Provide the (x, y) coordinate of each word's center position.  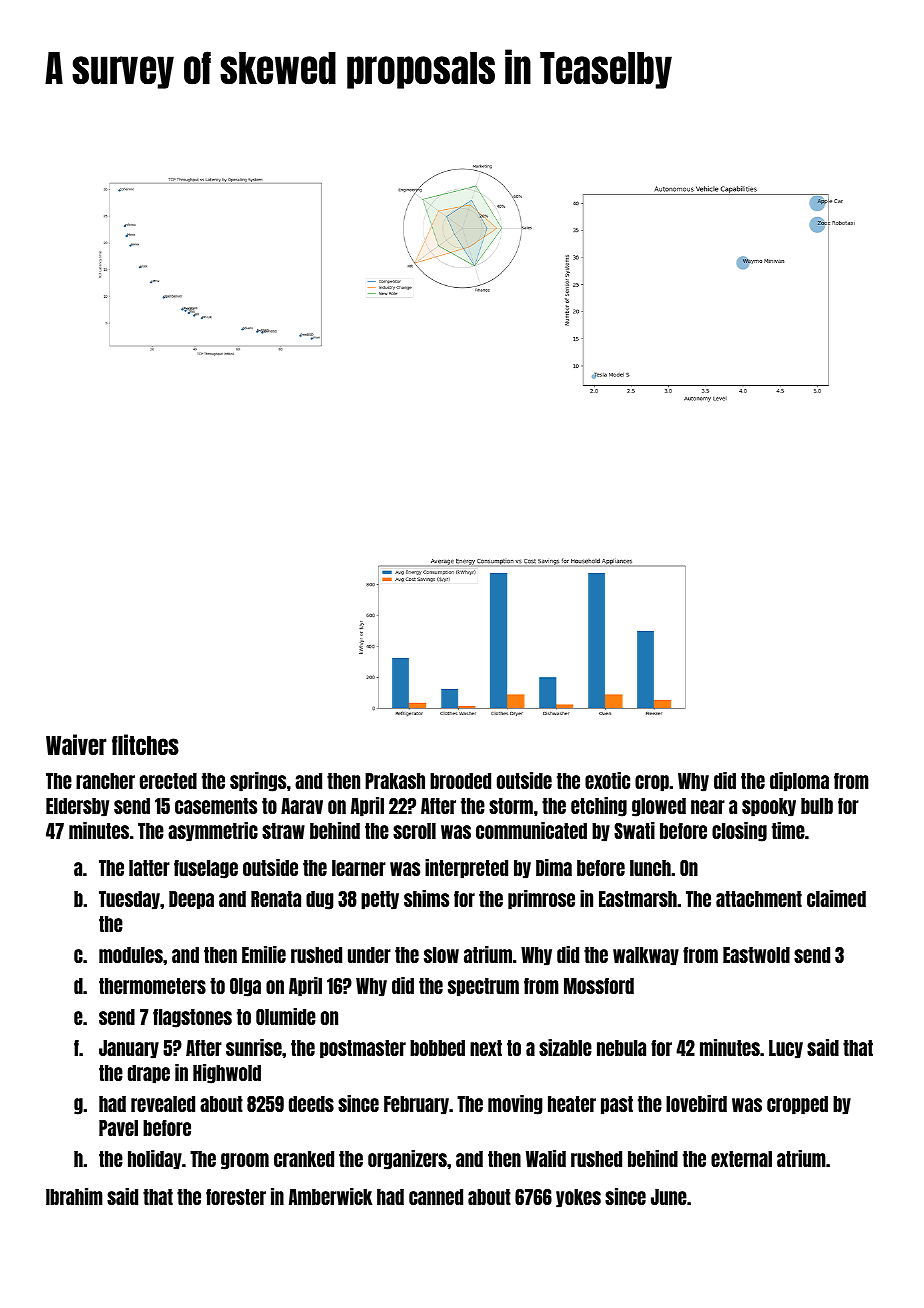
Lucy (786, 1049)
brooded (460, 781)
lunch (650, 868)
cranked (304, 1159)
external (741, 1159)
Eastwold (756, 955)
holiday (155, 1160)
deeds (311, 1104)
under (369, 955)
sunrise (254, 1047)
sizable (565, 1047)
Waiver (76, 744)
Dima (554, 867)
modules (131, 955)
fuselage (206, 869)
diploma (799, 782)
